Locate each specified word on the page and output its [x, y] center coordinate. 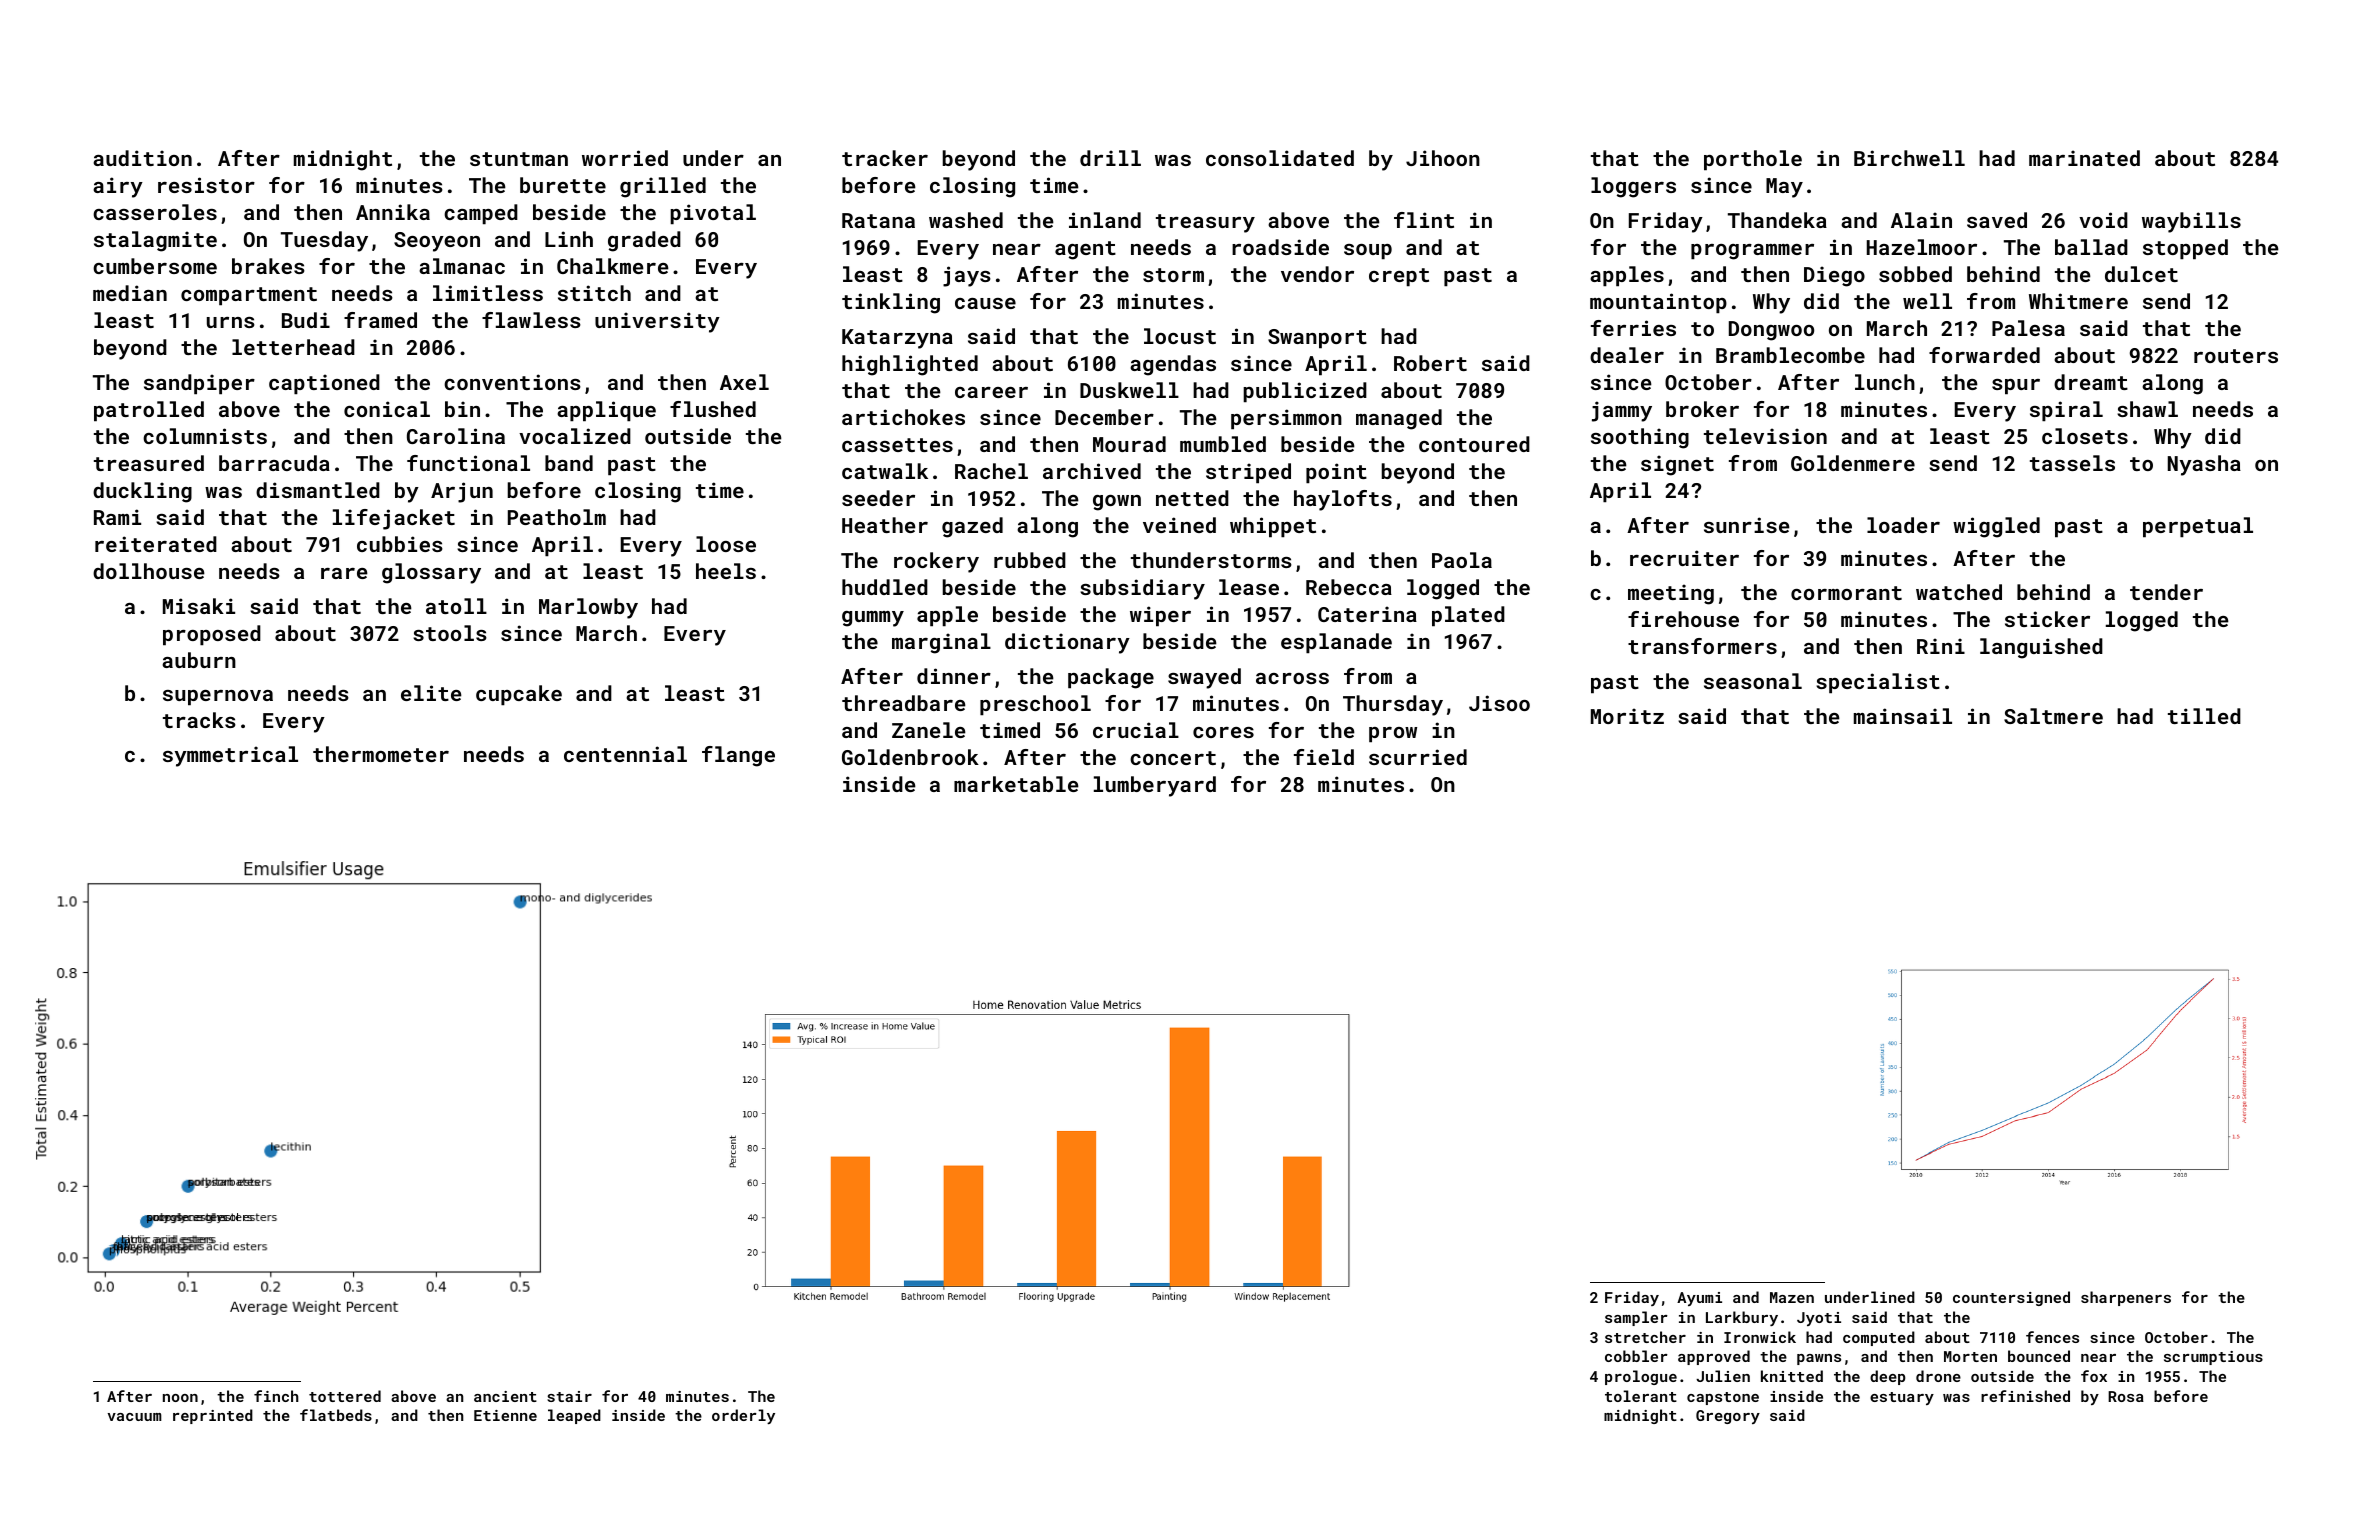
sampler [1636, 1318]
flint [1424, 220]
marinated [2084, 158]
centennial [625, 754]
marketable [1016, 784]
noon [180, 1398]
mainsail [1903, 716]
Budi [306, 320]
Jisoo [1499, 703]
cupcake [519, 695]
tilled [2204, 716]
